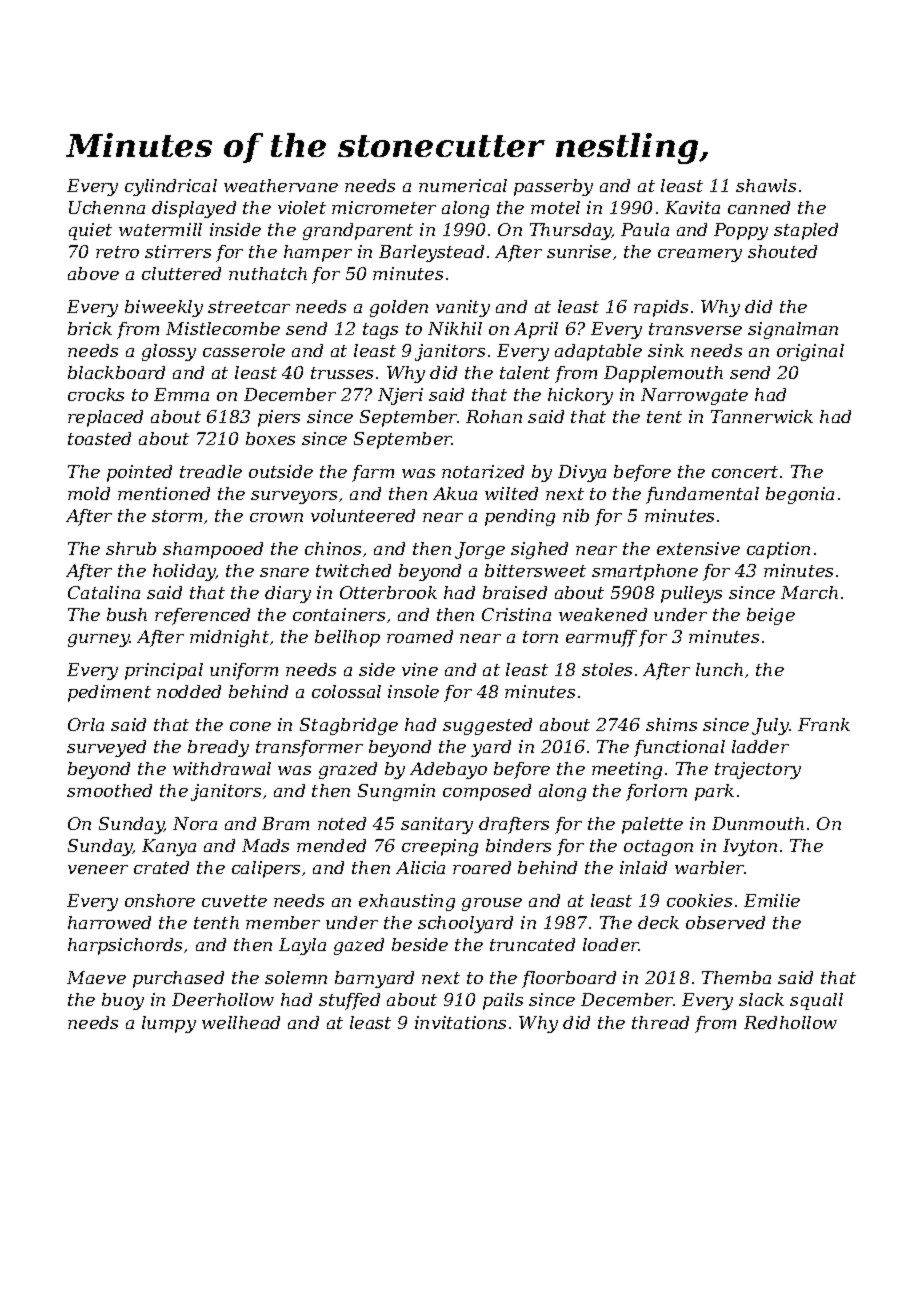 This document has width=924, height=1314. What do you see at coordinates (89, 493) in the document?
I see `mold` at bounding box center [89, 493].
